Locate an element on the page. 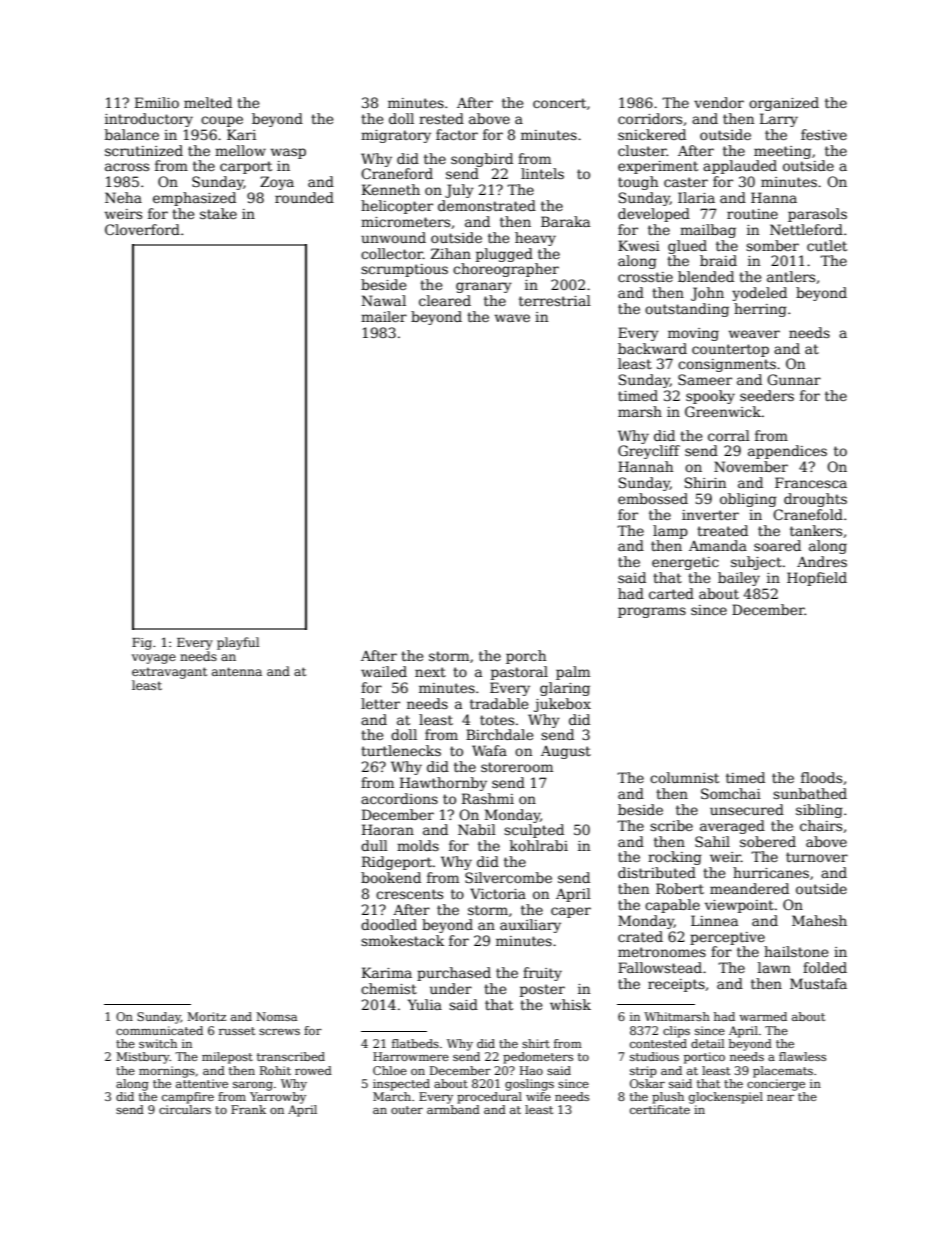  Greycliff is located at coordinates (649, 452).
